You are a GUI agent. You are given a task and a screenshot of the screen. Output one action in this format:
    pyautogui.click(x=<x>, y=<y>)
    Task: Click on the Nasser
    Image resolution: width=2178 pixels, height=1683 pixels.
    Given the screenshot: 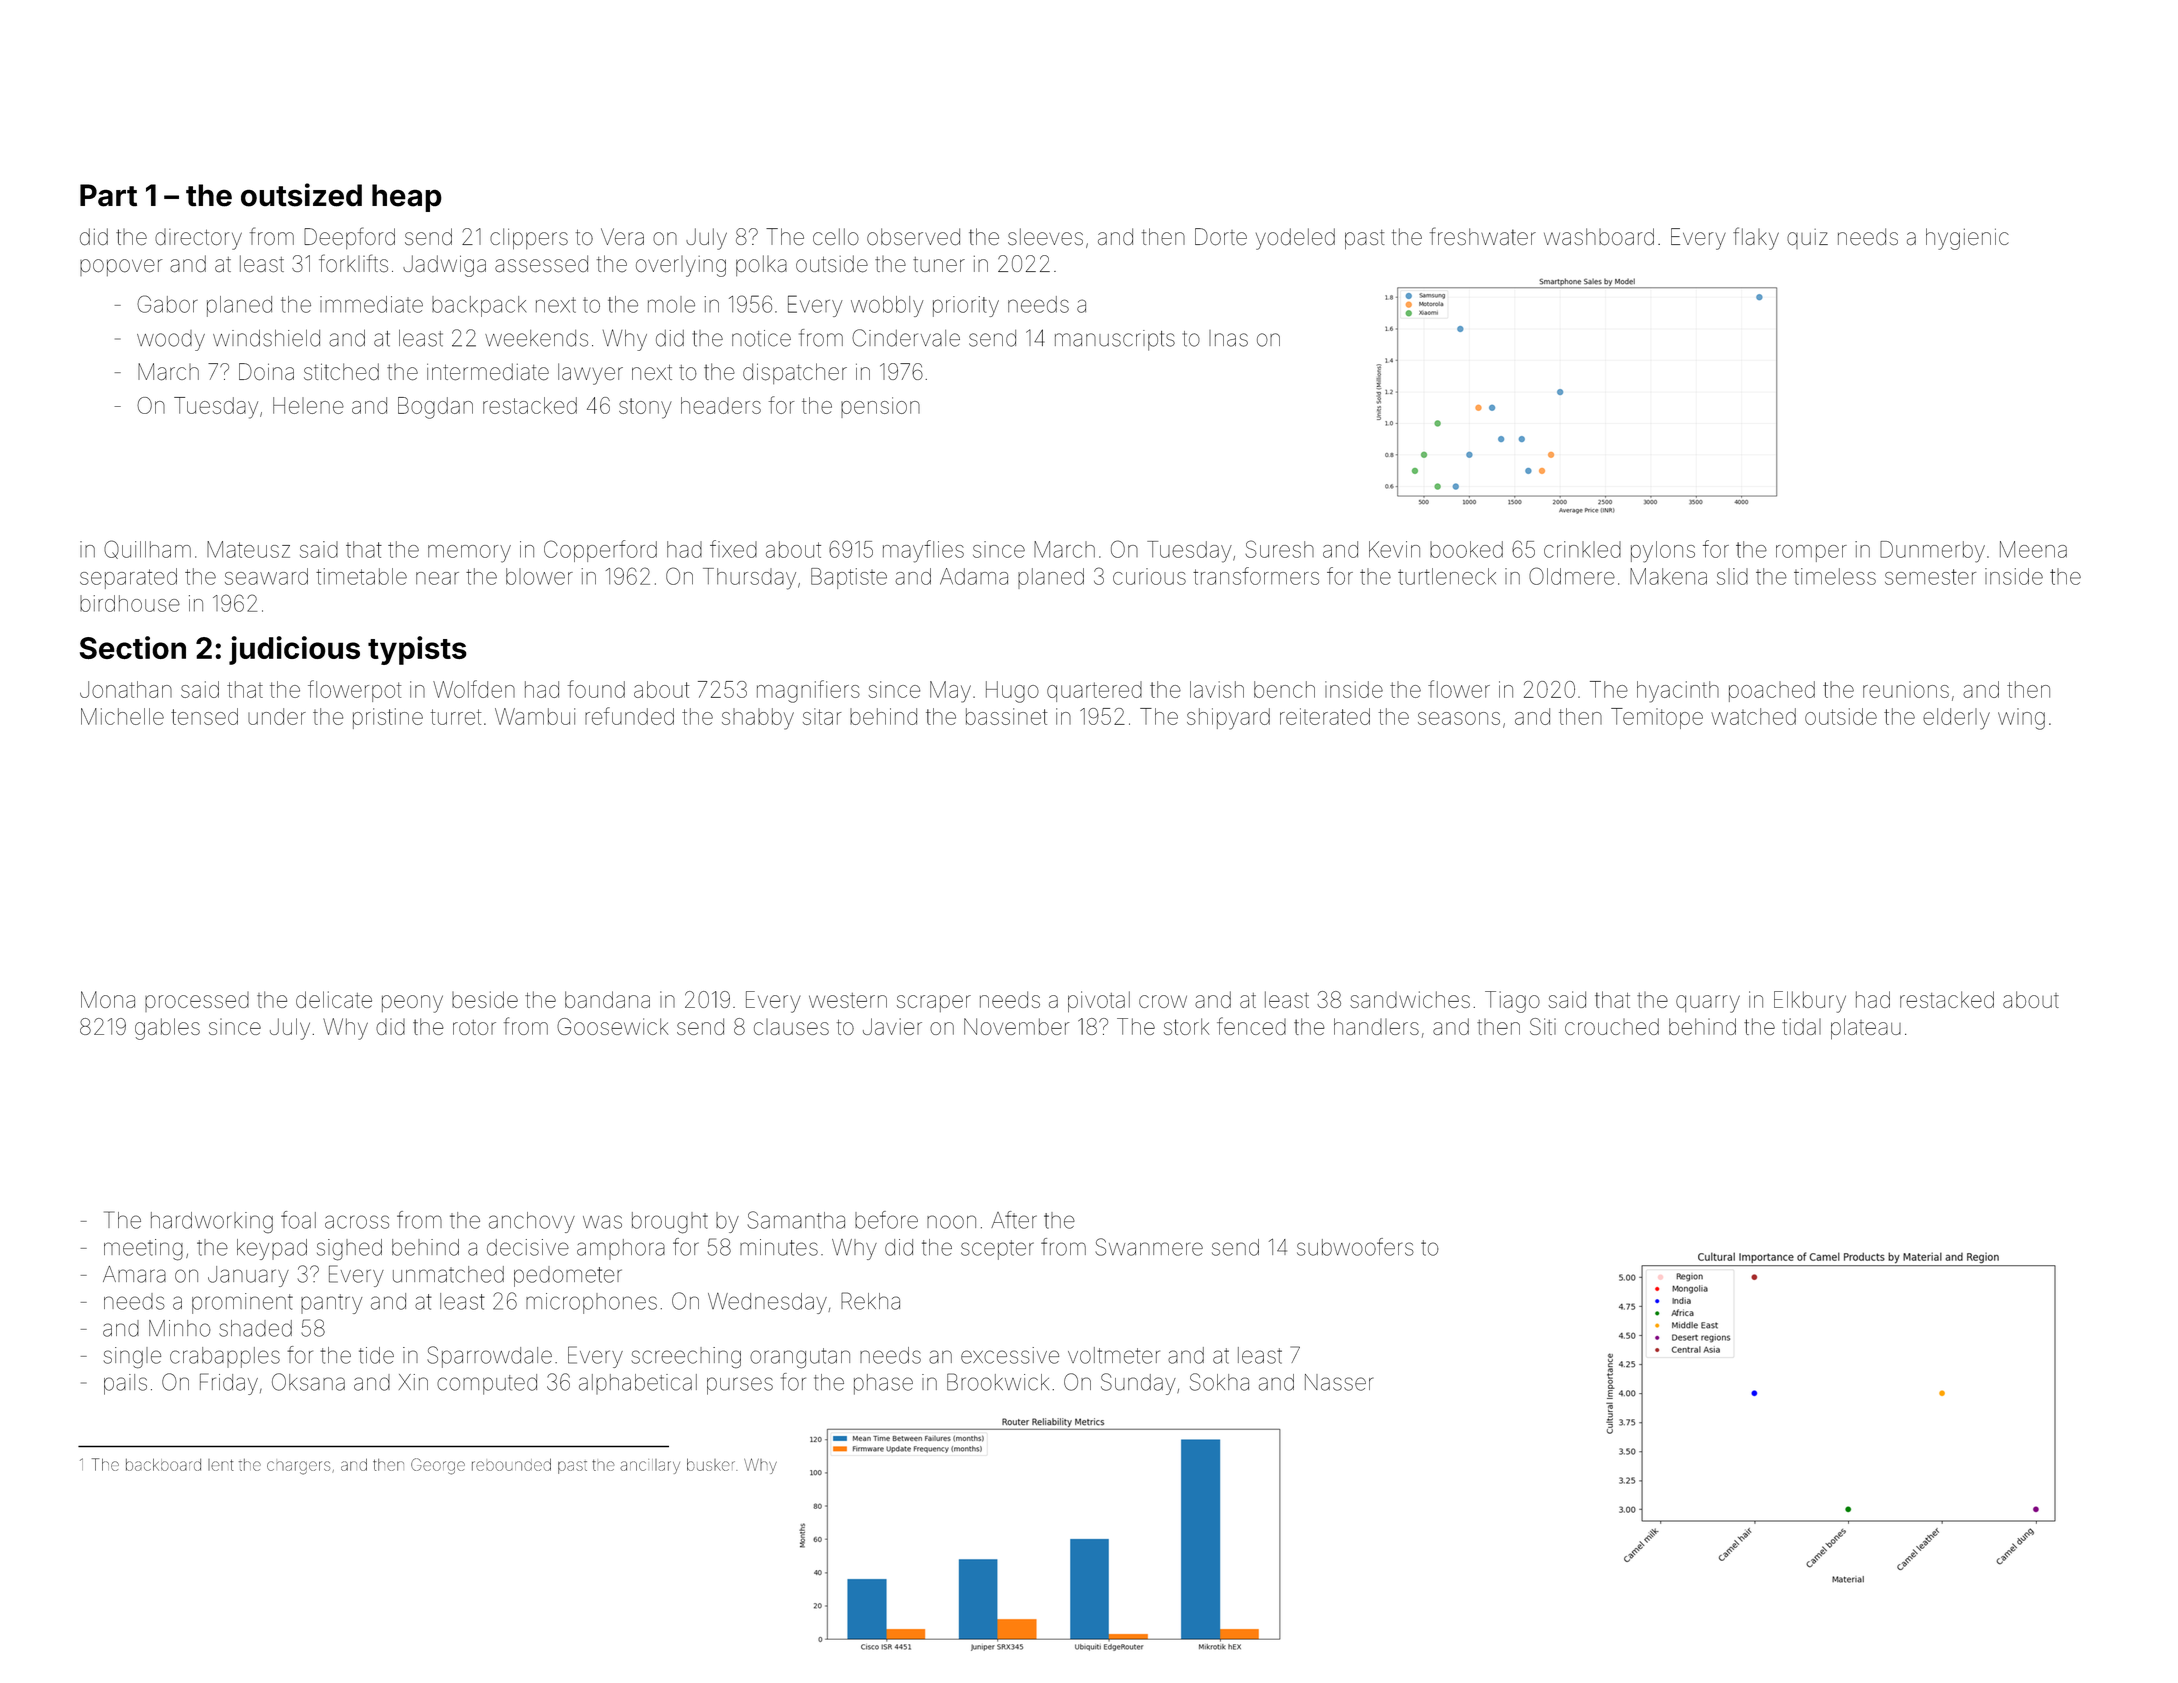 What is the action you would take?
    pyautogui.click(x=1339, y=1382)
